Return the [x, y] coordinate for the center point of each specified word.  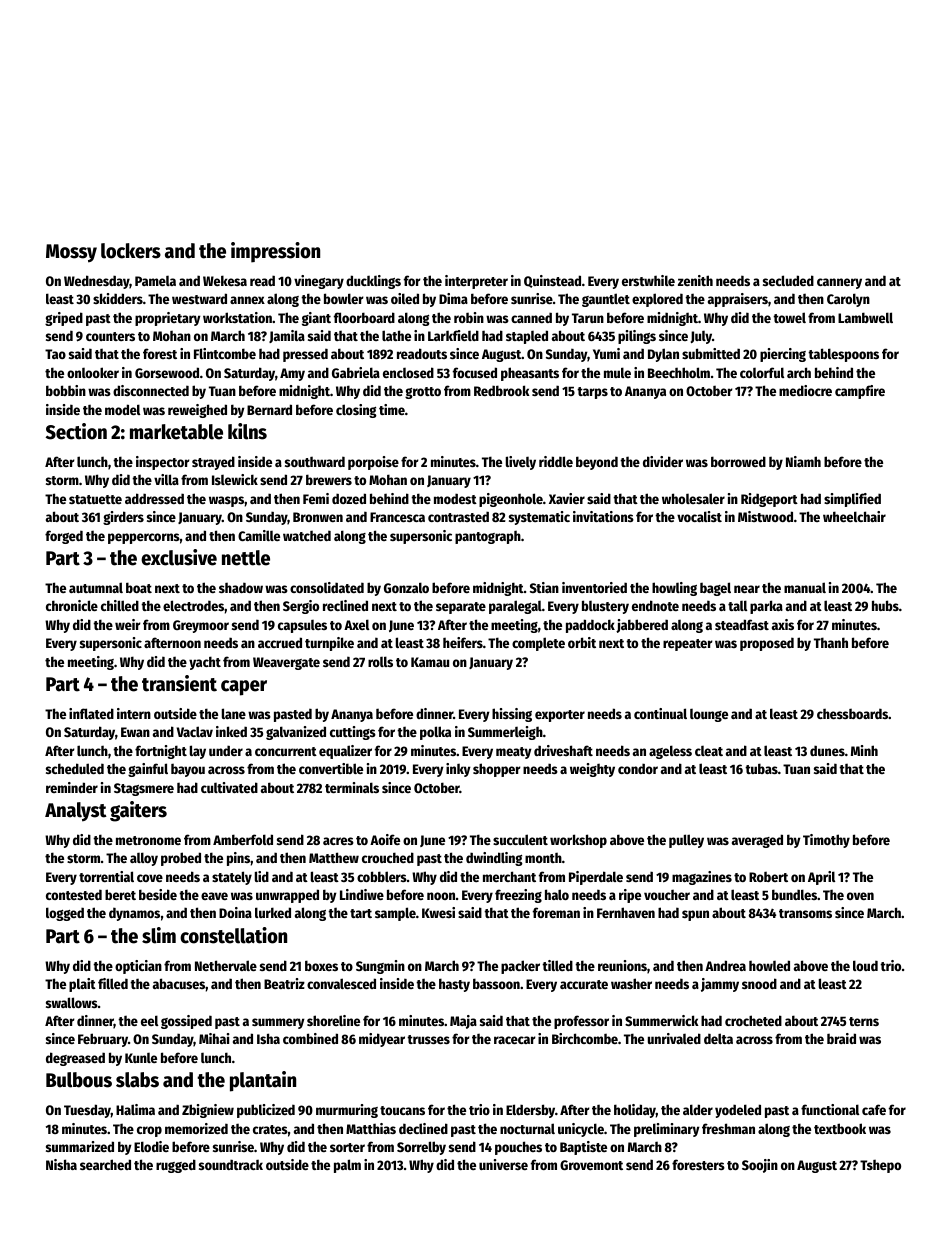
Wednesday [97, 282]
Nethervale [226, 965]
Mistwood [765, 516]
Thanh [831, 642]
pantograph [488, 537]
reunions [622, 965]
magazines [702, 878]
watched [307, 535]
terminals [352, 787]
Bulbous [79, 1080]
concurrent [286, 751]
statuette [95, 499]
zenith [695, 280]
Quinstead [552, 281]
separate [461, 608]
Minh [864, 750]
